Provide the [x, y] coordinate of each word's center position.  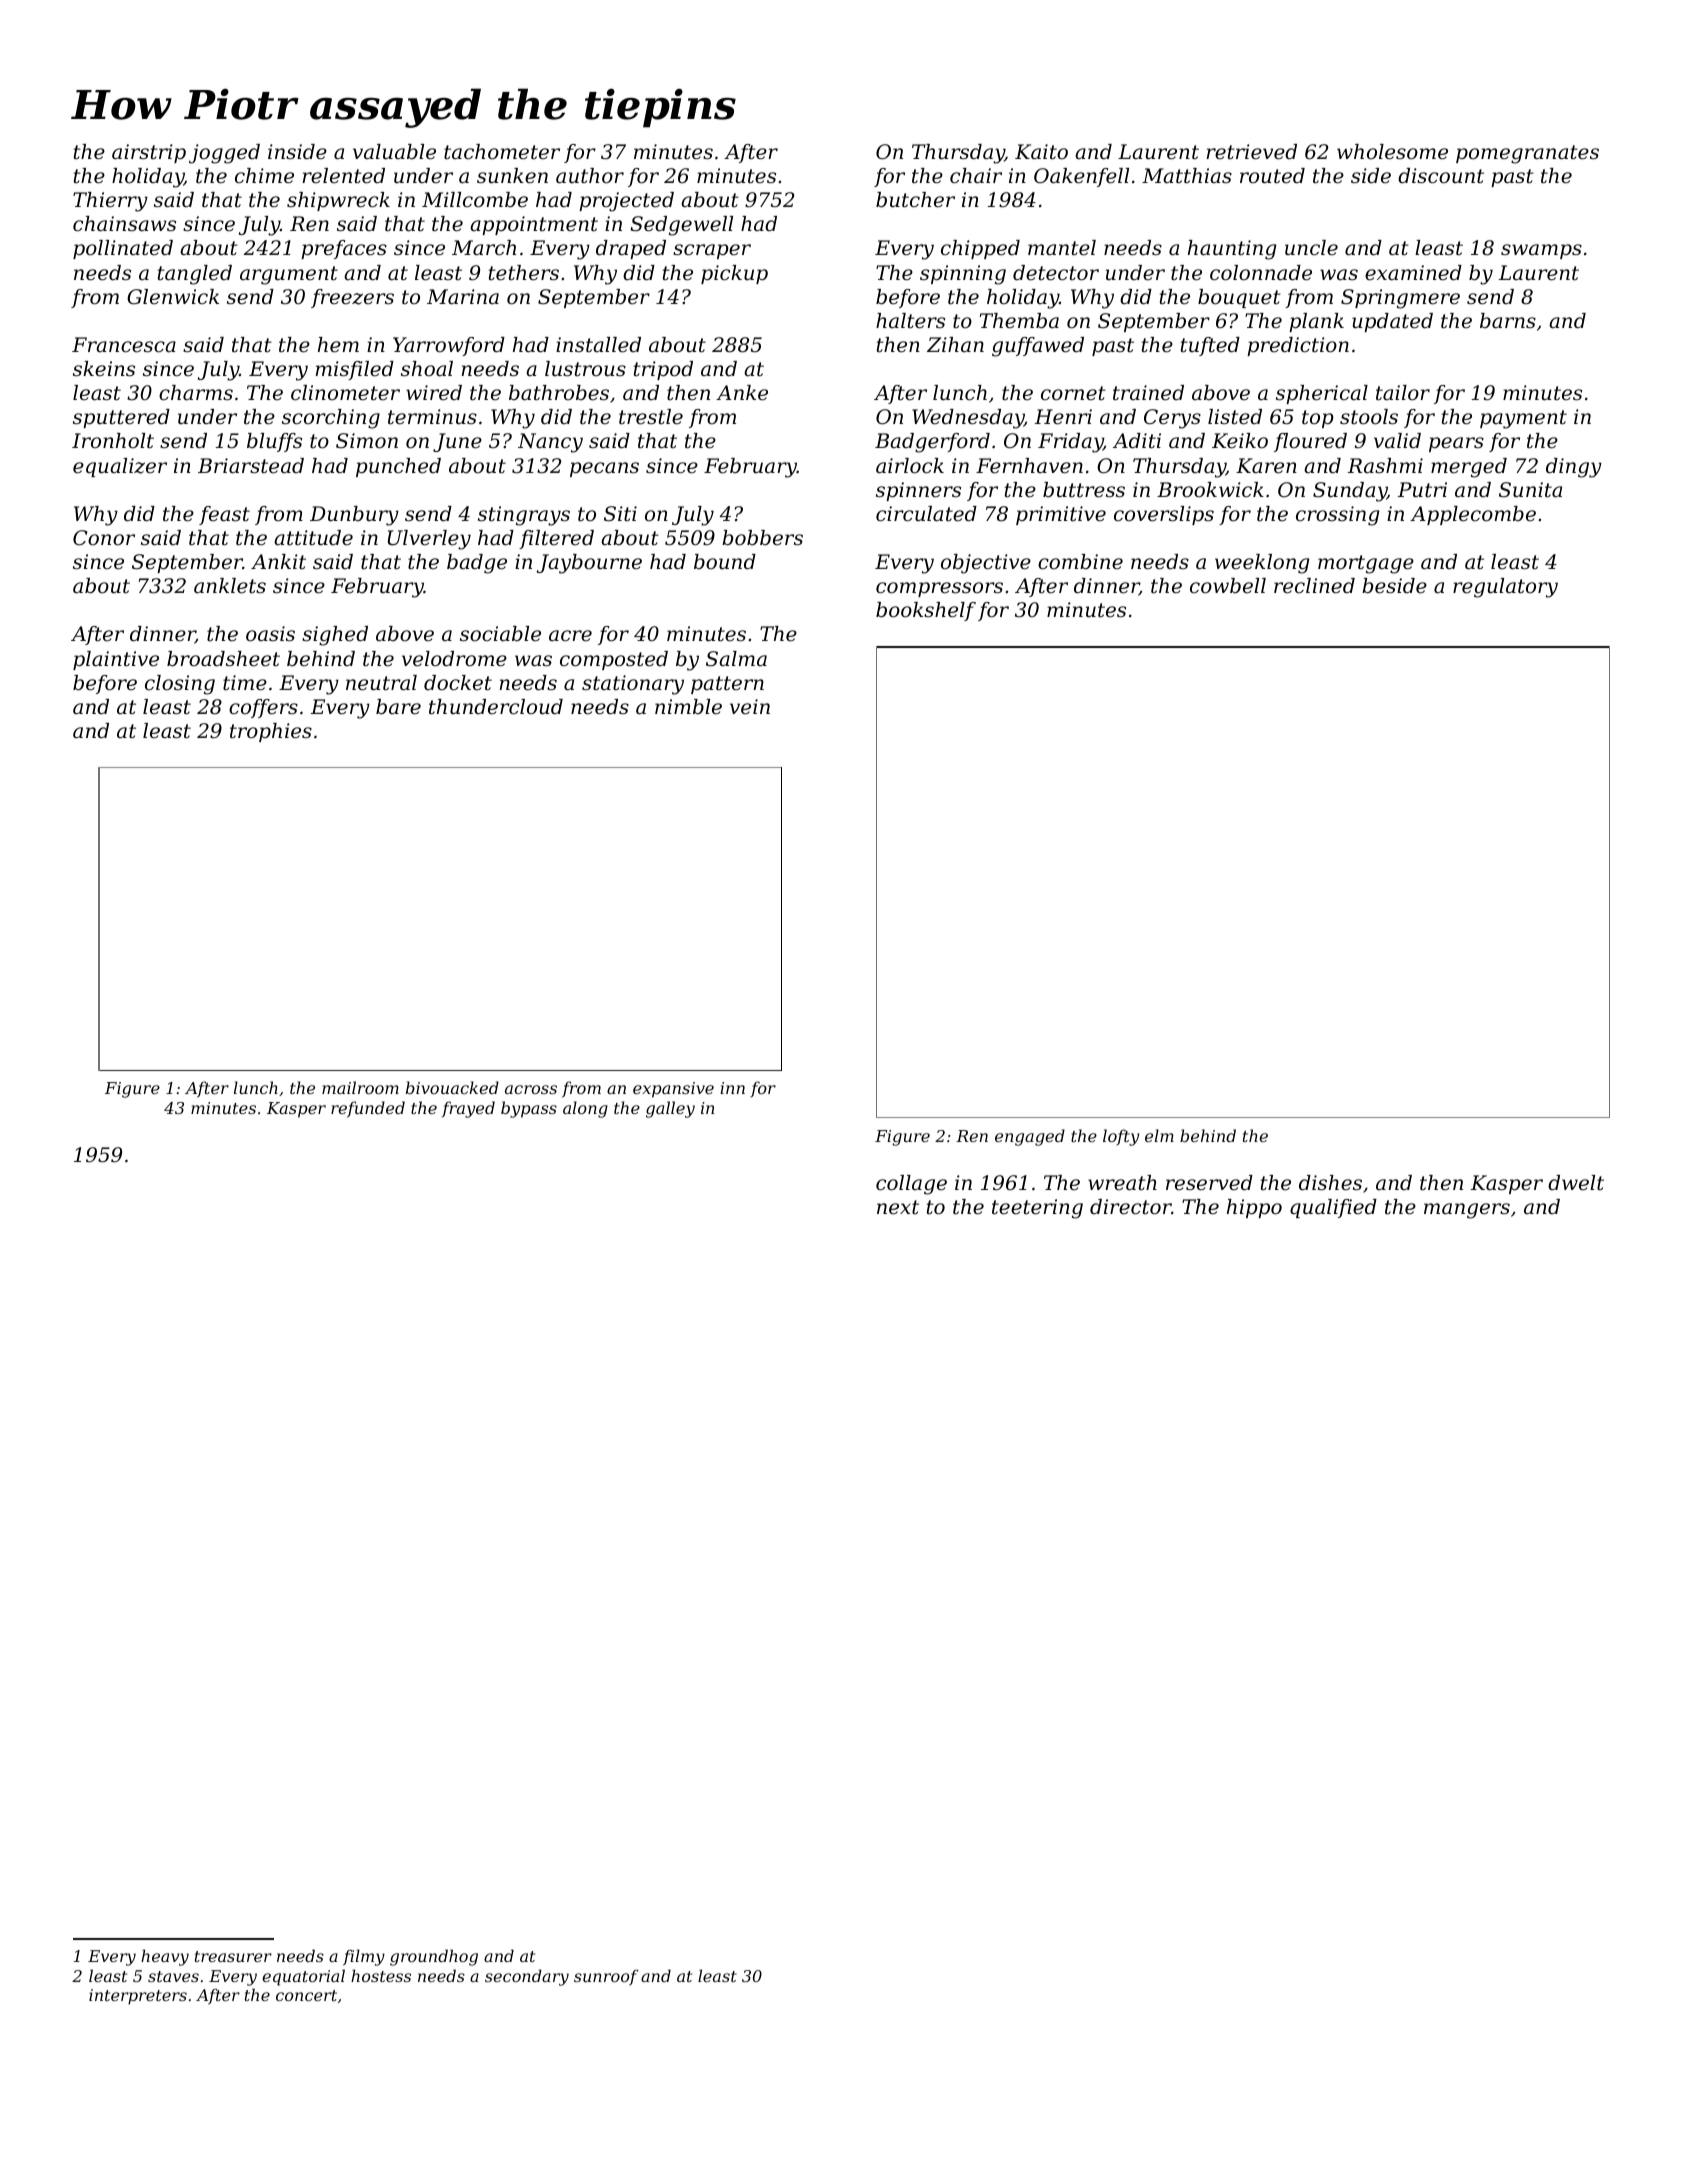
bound [725, 562]
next [898, 1207]
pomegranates [1527, 154]
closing [180, 685]
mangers [1467, 1211]
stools [1369, 417]
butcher [915, 200]
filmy [364, 1957]
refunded [368, 1109]
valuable [394, 152]
